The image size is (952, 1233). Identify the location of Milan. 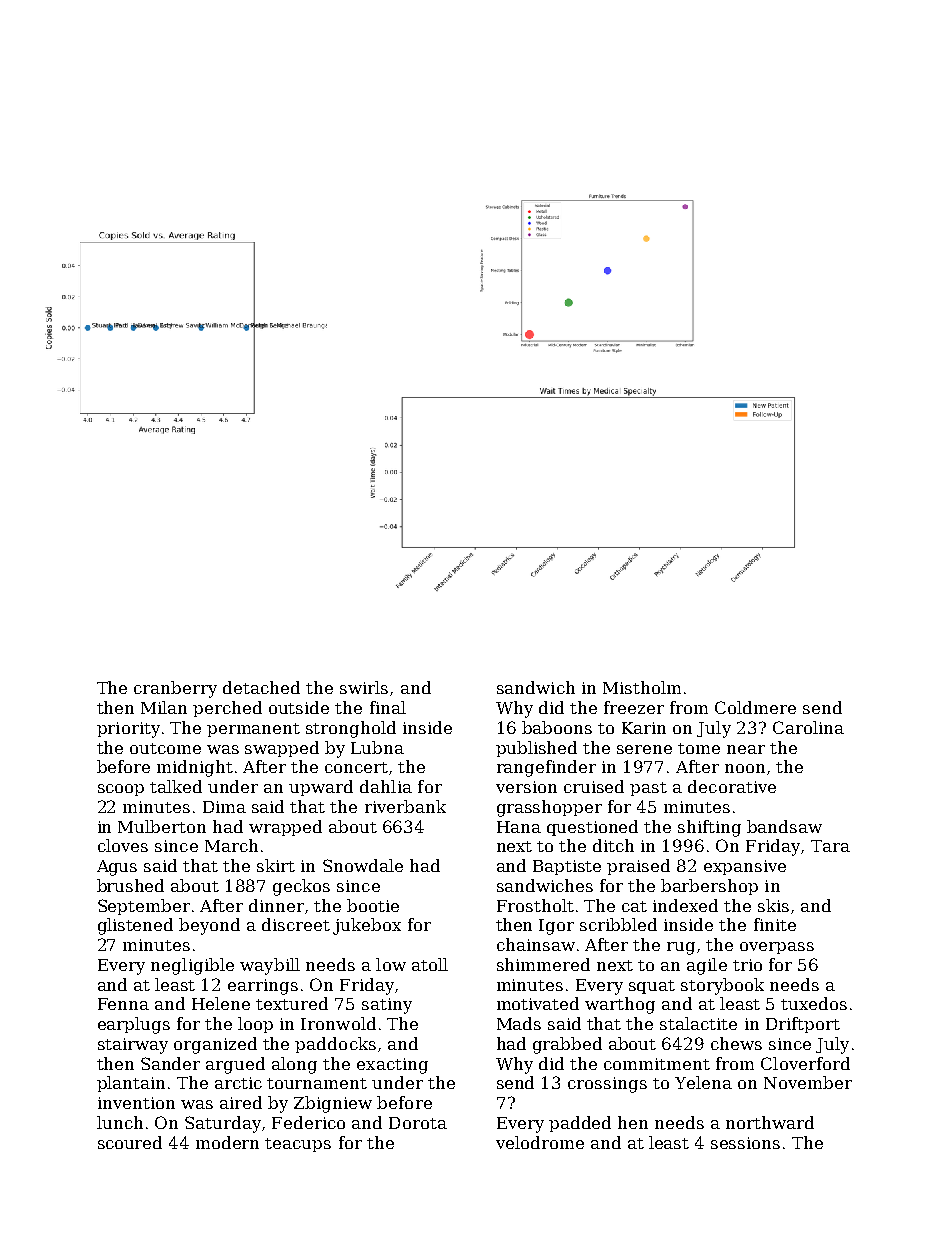
(164, 707).
